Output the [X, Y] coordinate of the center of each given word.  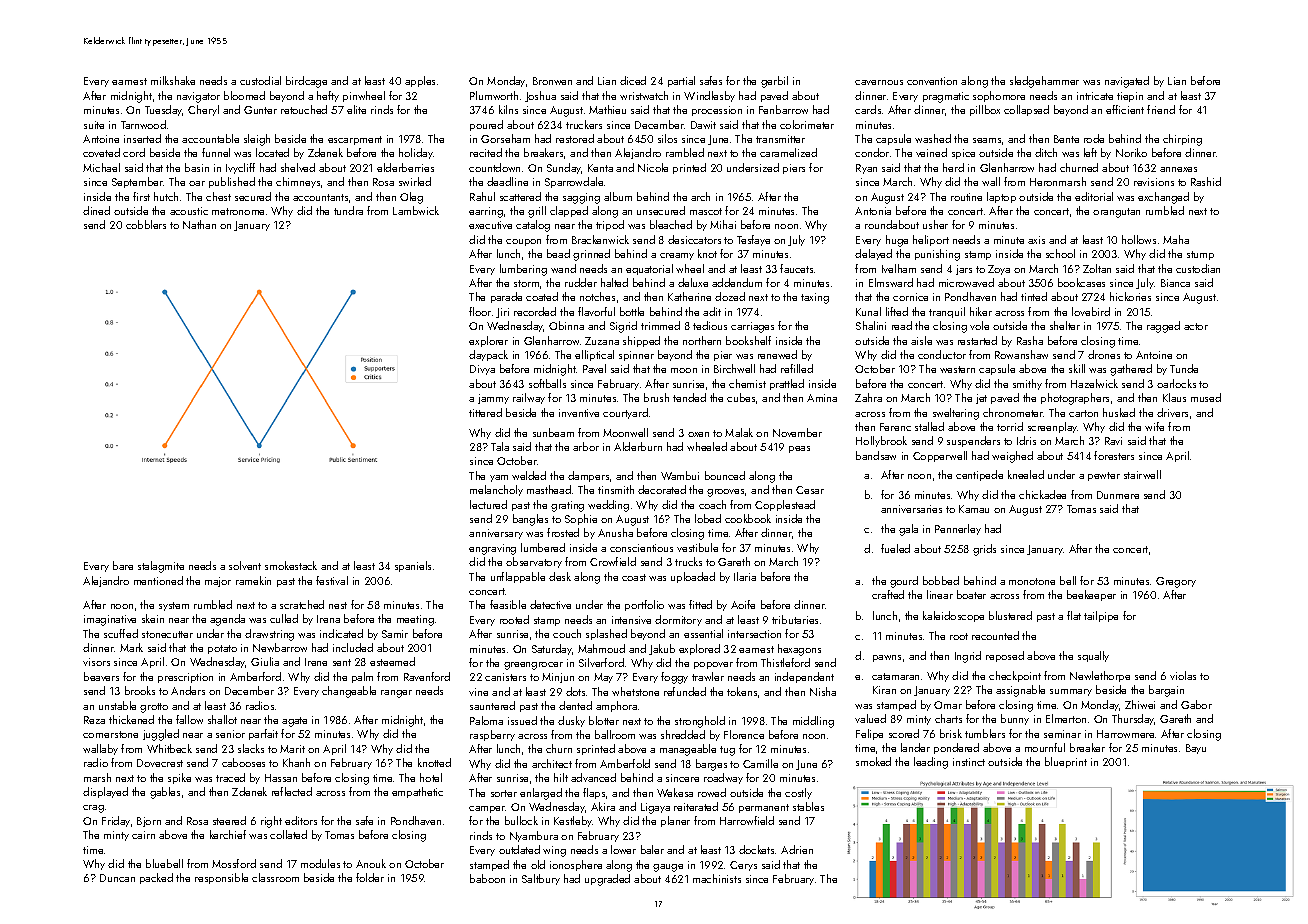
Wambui [680, 475]
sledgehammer [1044, 82]
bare [123, 565]
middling [813, 722]
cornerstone [110, 734]
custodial [260, 80]
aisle [921, 340]
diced [633, 80]
